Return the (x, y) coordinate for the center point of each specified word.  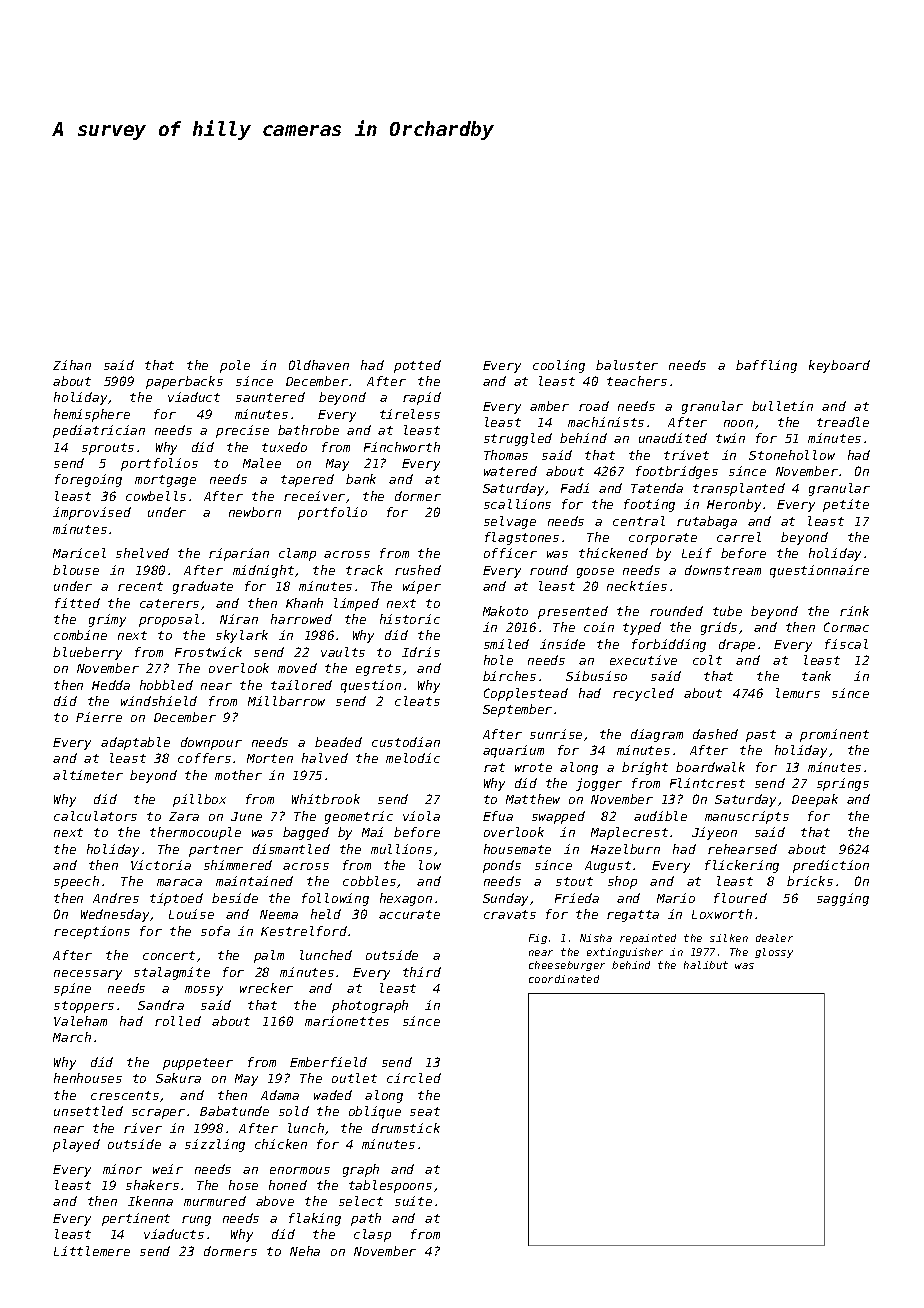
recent (140, 586)
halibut (706, 965)
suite (413, 1201)
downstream (723, 570)
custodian (406, 742)
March (72, 1037)
